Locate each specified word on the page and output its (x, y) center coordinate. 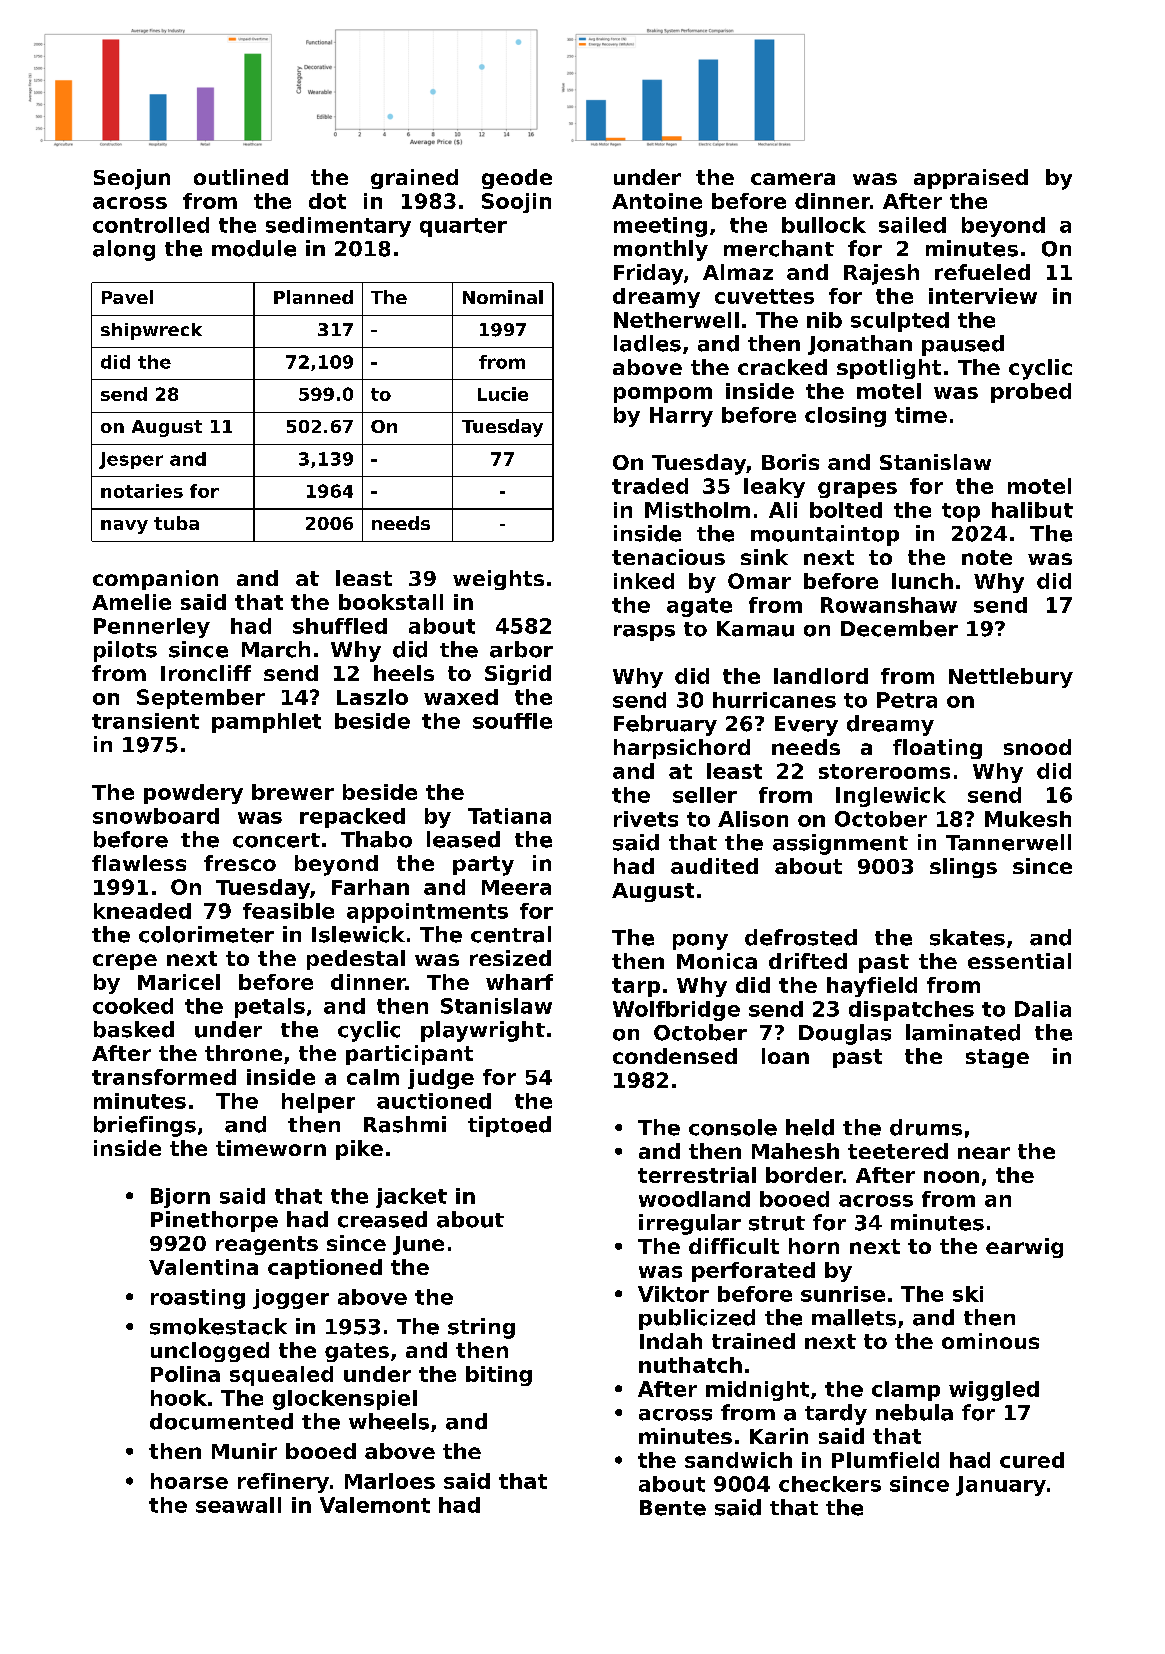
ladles (647, 343)
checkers (830, 1484)
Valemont (375, 1505)
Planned (313, 297)
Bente (673, 1508)
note (987, 557)
